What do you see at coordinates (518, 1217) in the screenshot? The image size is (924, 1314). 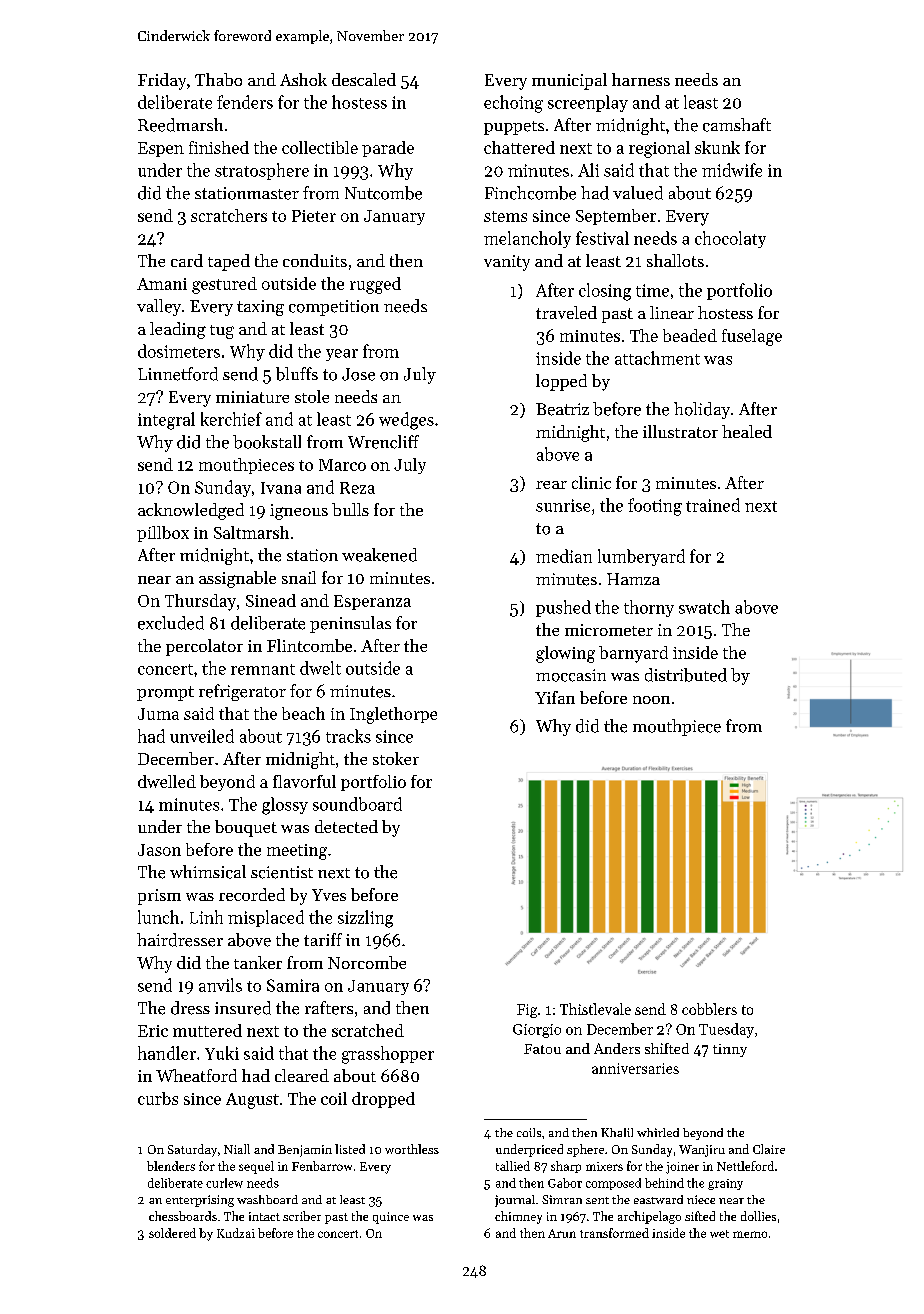 I see `chimney` at bounding box center [518, 1217].
